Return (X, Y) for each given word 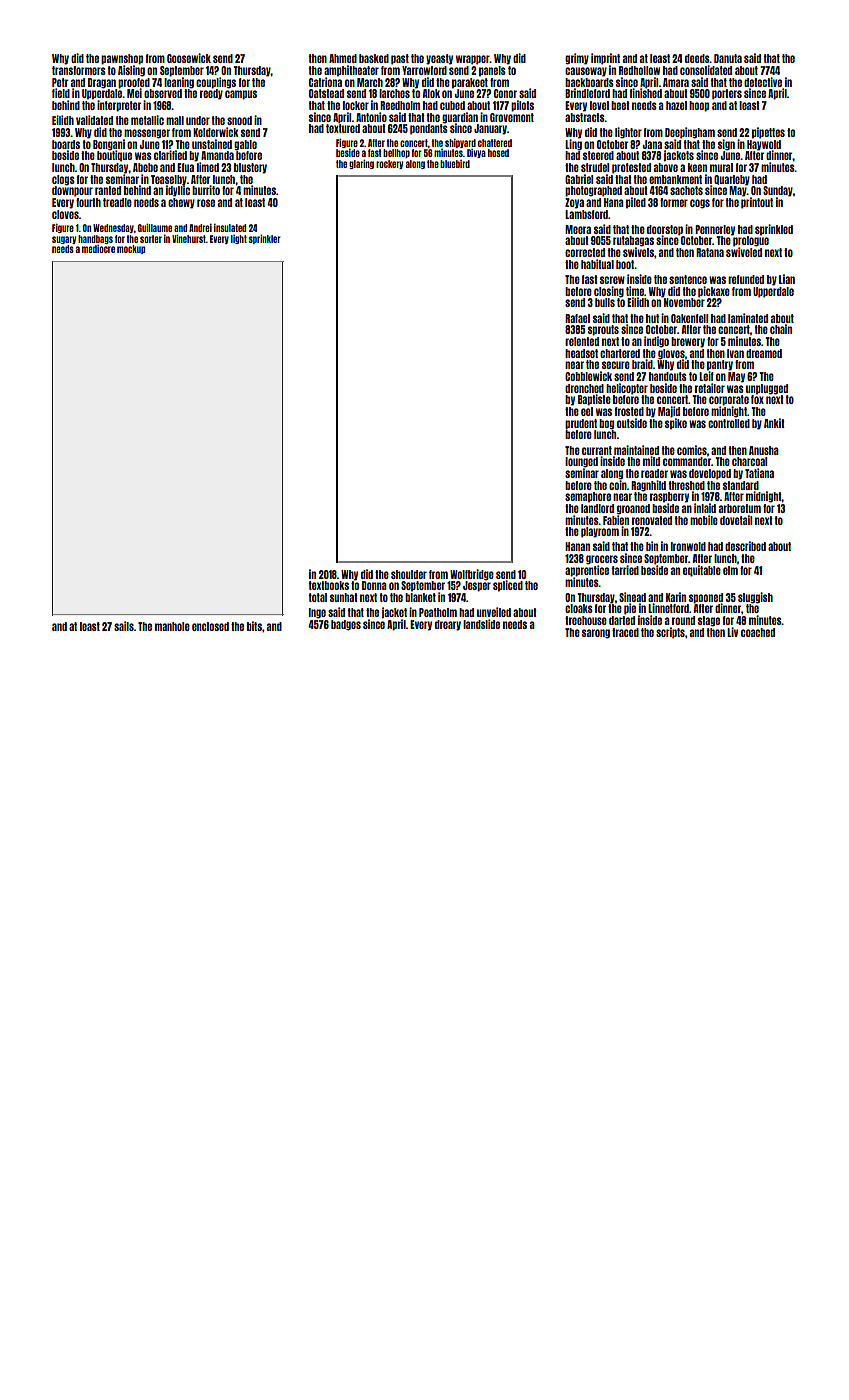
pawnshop (122, 59)
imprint (605, 59)
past (400, 59)
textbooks (328, 585)
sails (124, 626)
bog (606, 424)
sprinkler (265, 239)
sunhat (344, 597)
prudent (581, 424)
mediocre (98, 249)
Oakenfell (689, 318)
